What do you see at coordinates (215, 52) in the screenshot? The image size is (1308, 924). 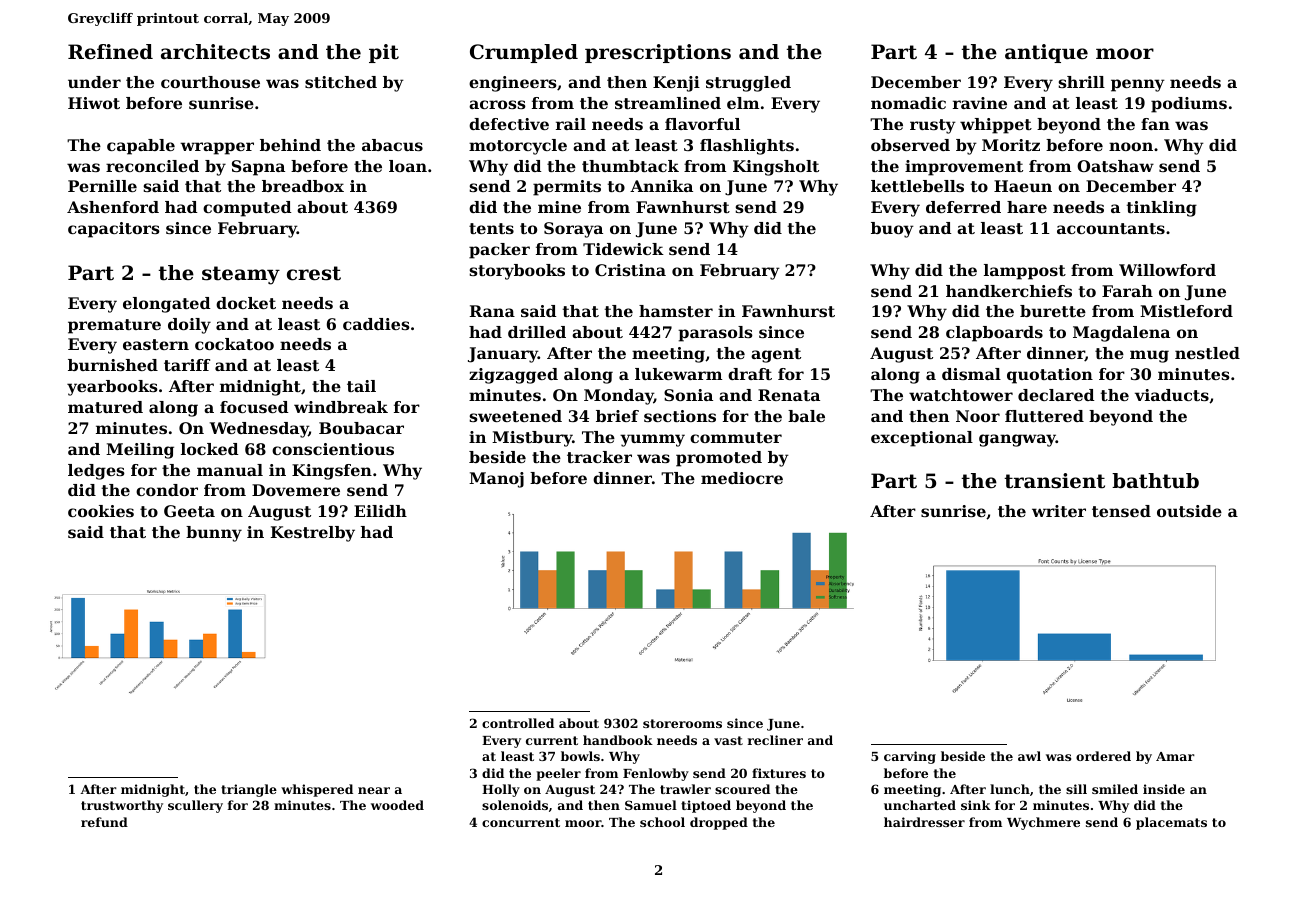 I see `architects` at bounding box center [215, 52].
